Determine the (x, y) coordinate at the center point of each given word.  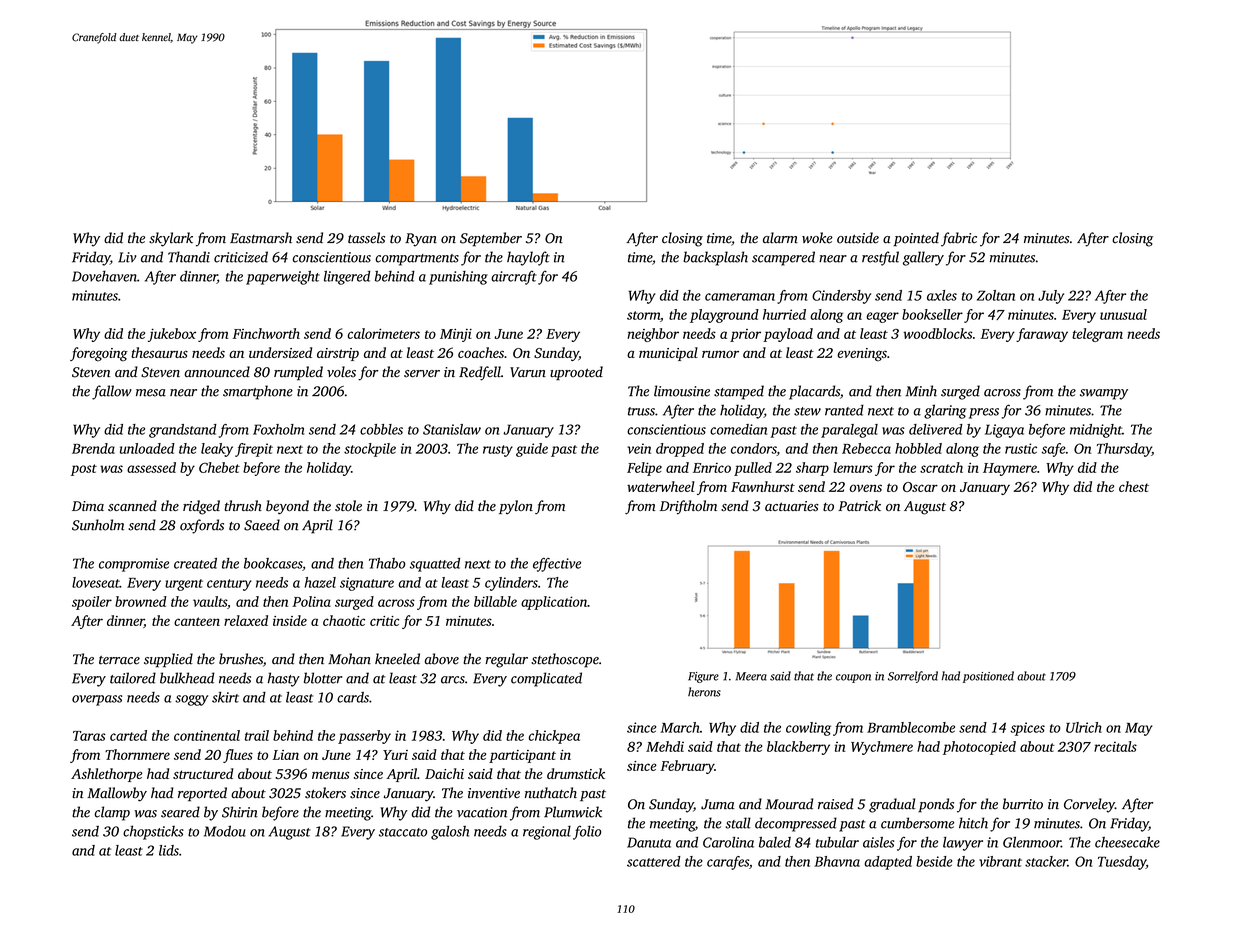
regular (506, 660)
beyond (287, 507)
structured (203, 773)
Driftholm (688, 507)
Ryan (421, 240)
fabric (959, 239)
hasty (284, 679)
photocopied (979, 748)
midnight (1096, 431)
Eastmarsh (261, 238)
